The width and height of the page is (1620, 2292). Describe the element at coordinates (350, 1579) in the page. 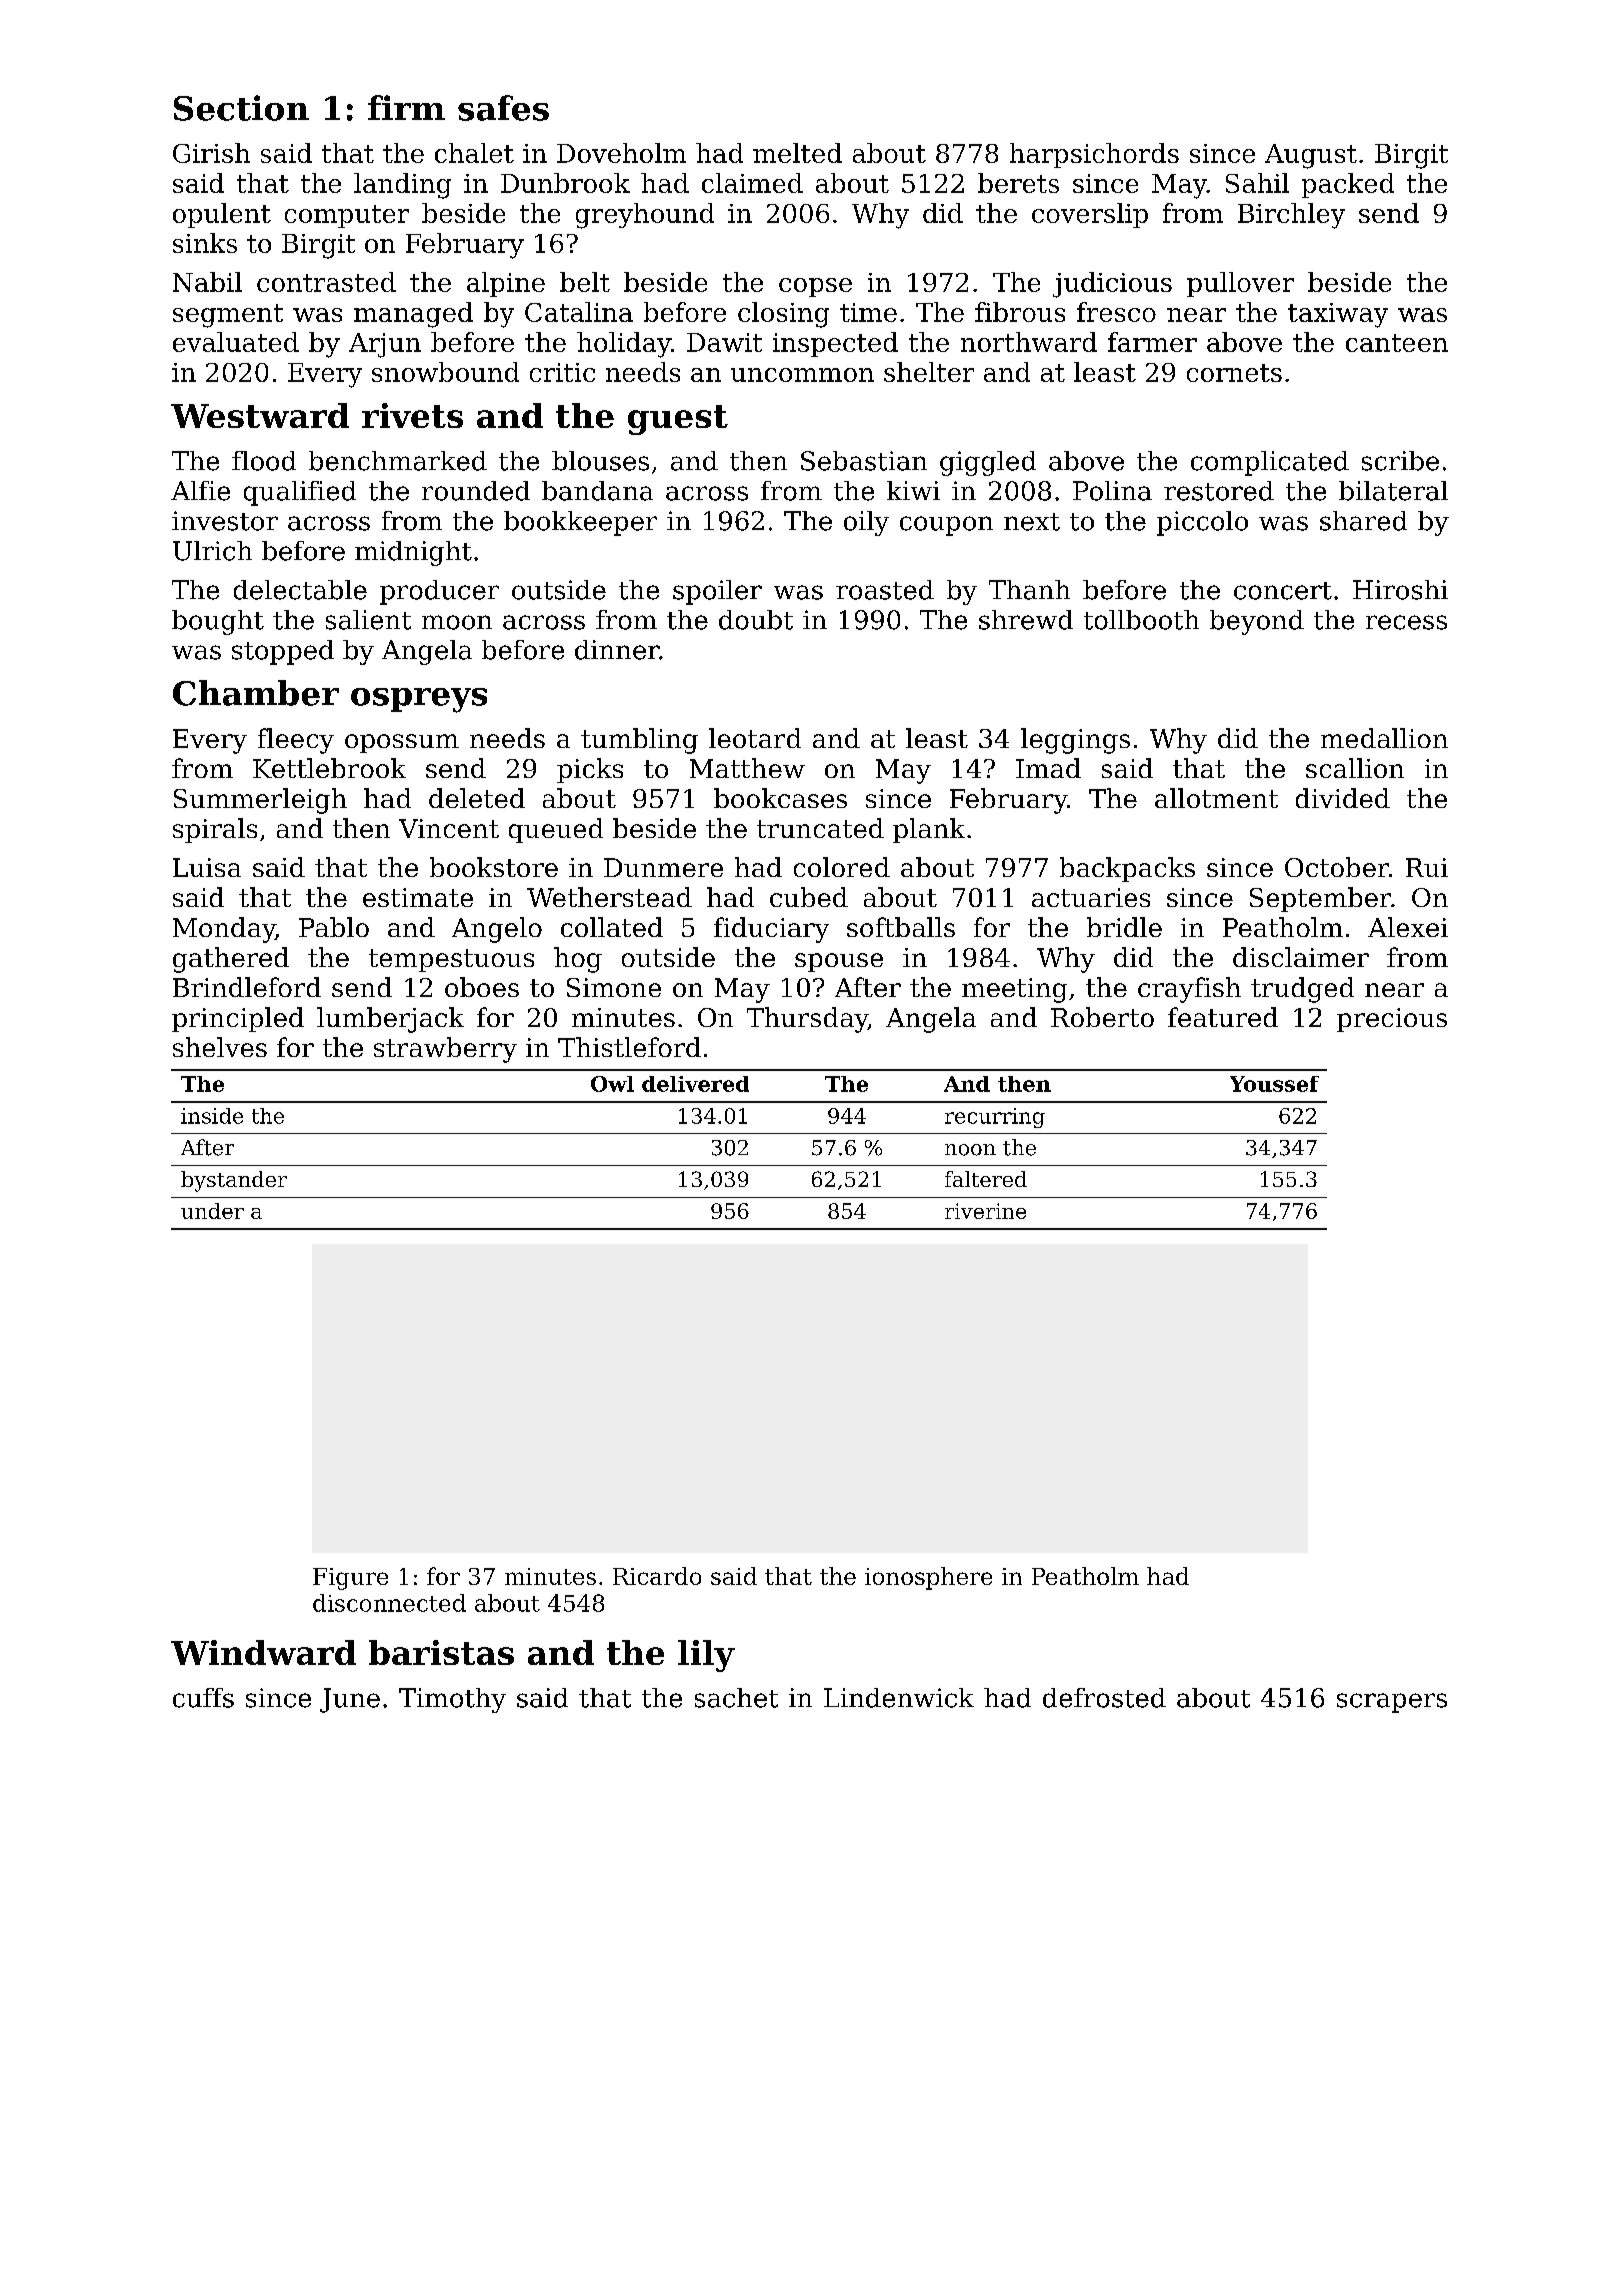

I see `Figure` at that location.
